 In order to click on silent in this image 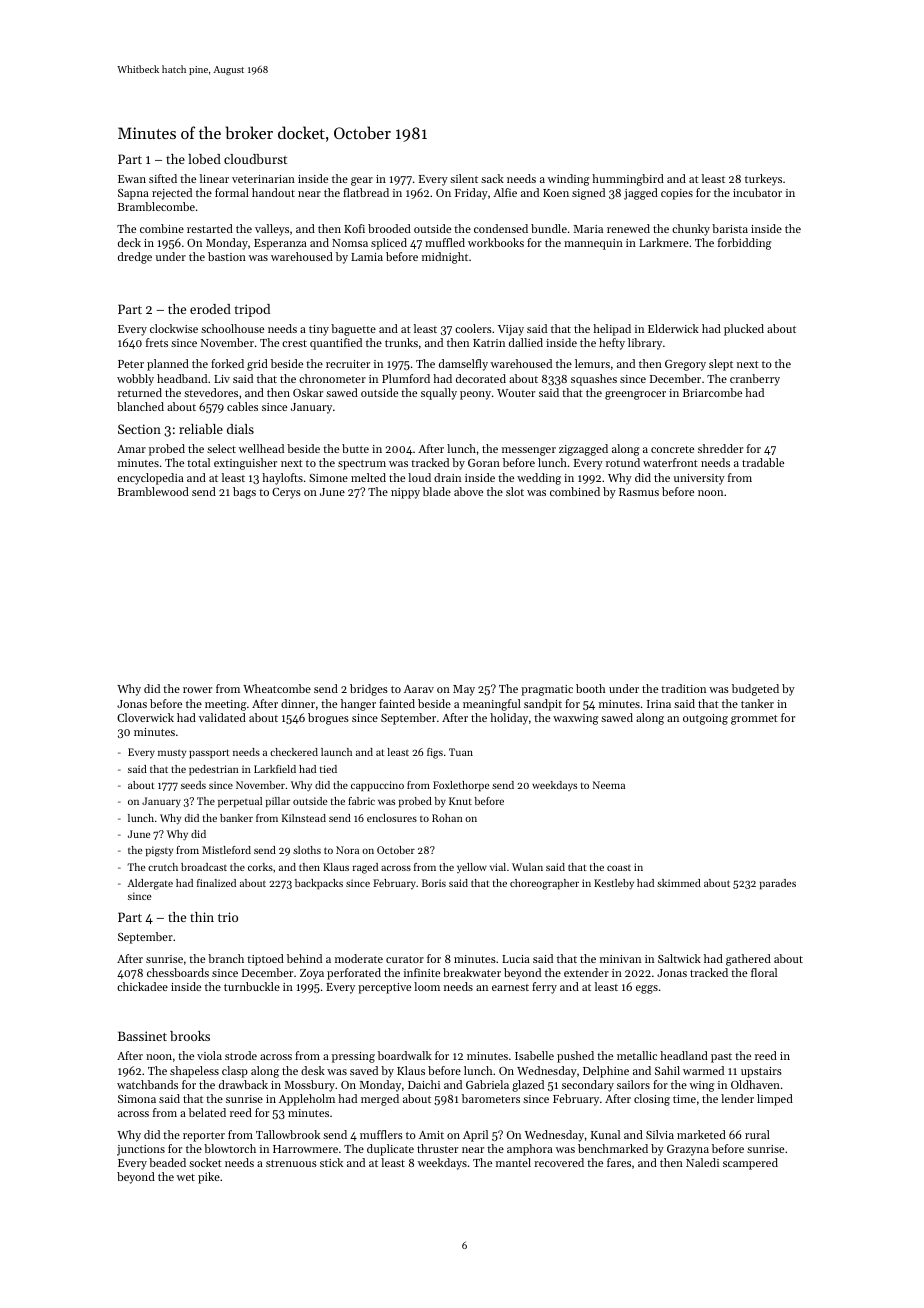, I will do `click(464, 178)`.
